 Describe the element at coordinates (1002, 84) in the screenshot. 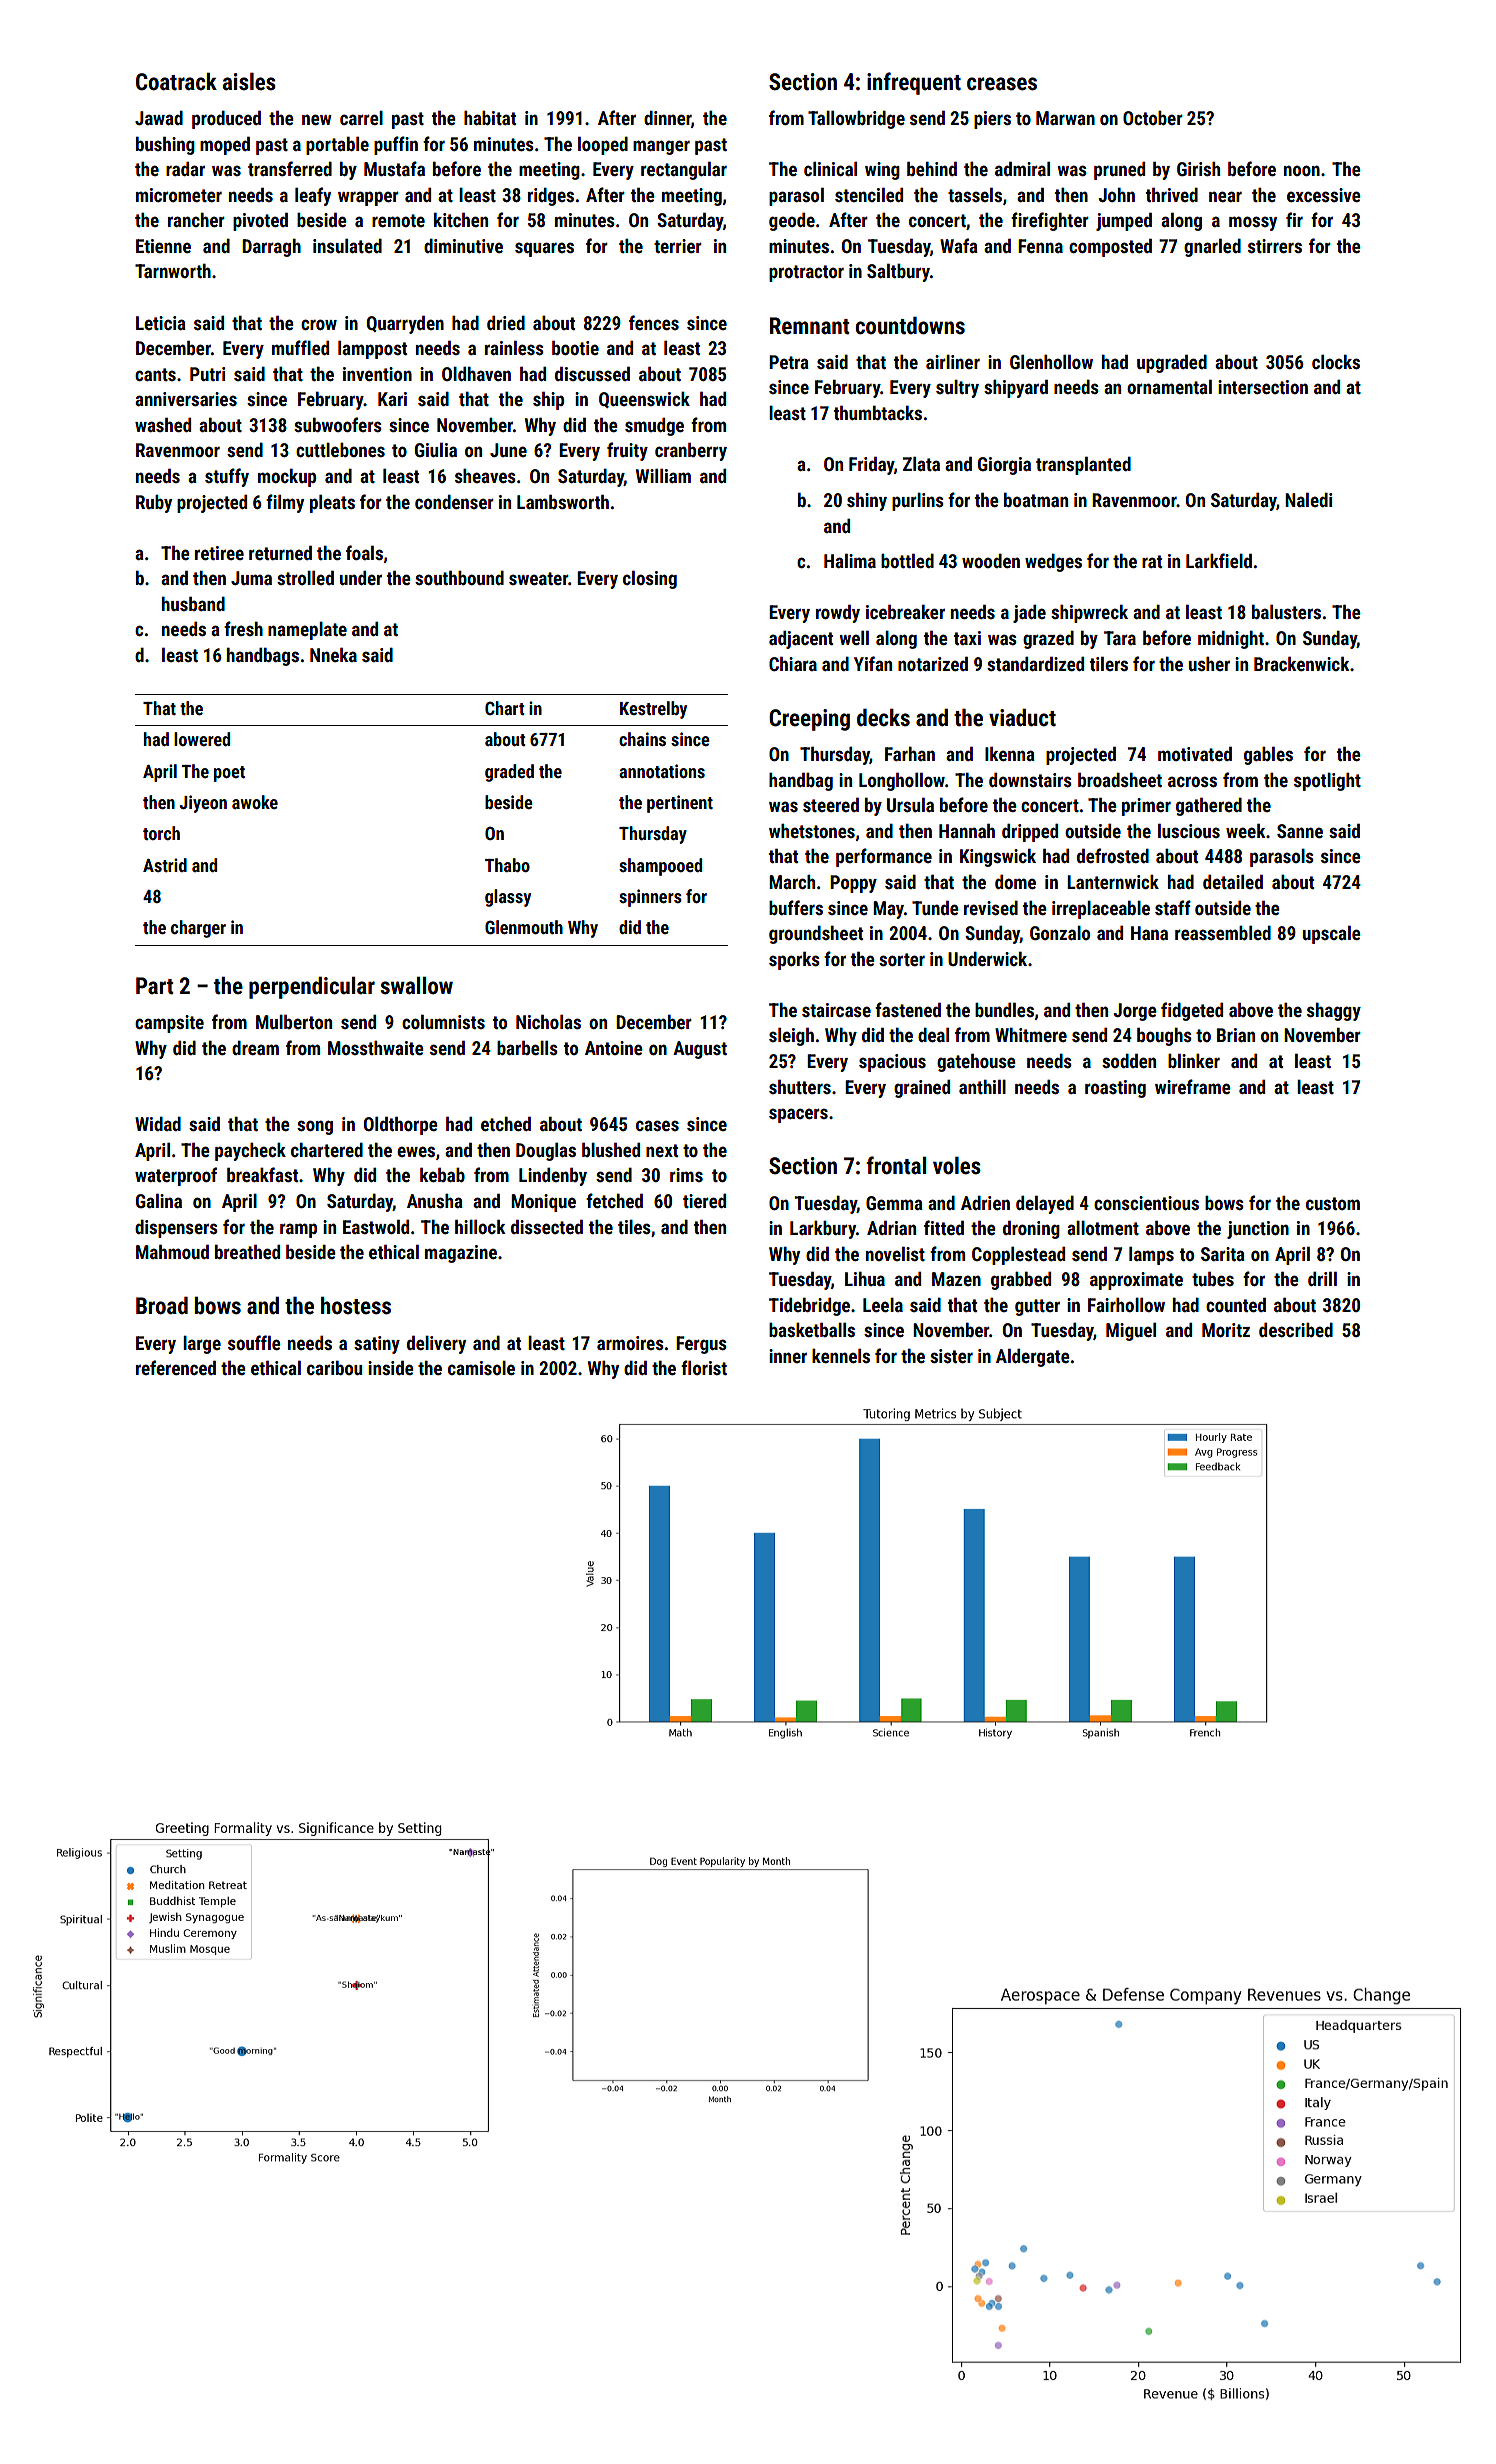

I see `creases` at that location.
